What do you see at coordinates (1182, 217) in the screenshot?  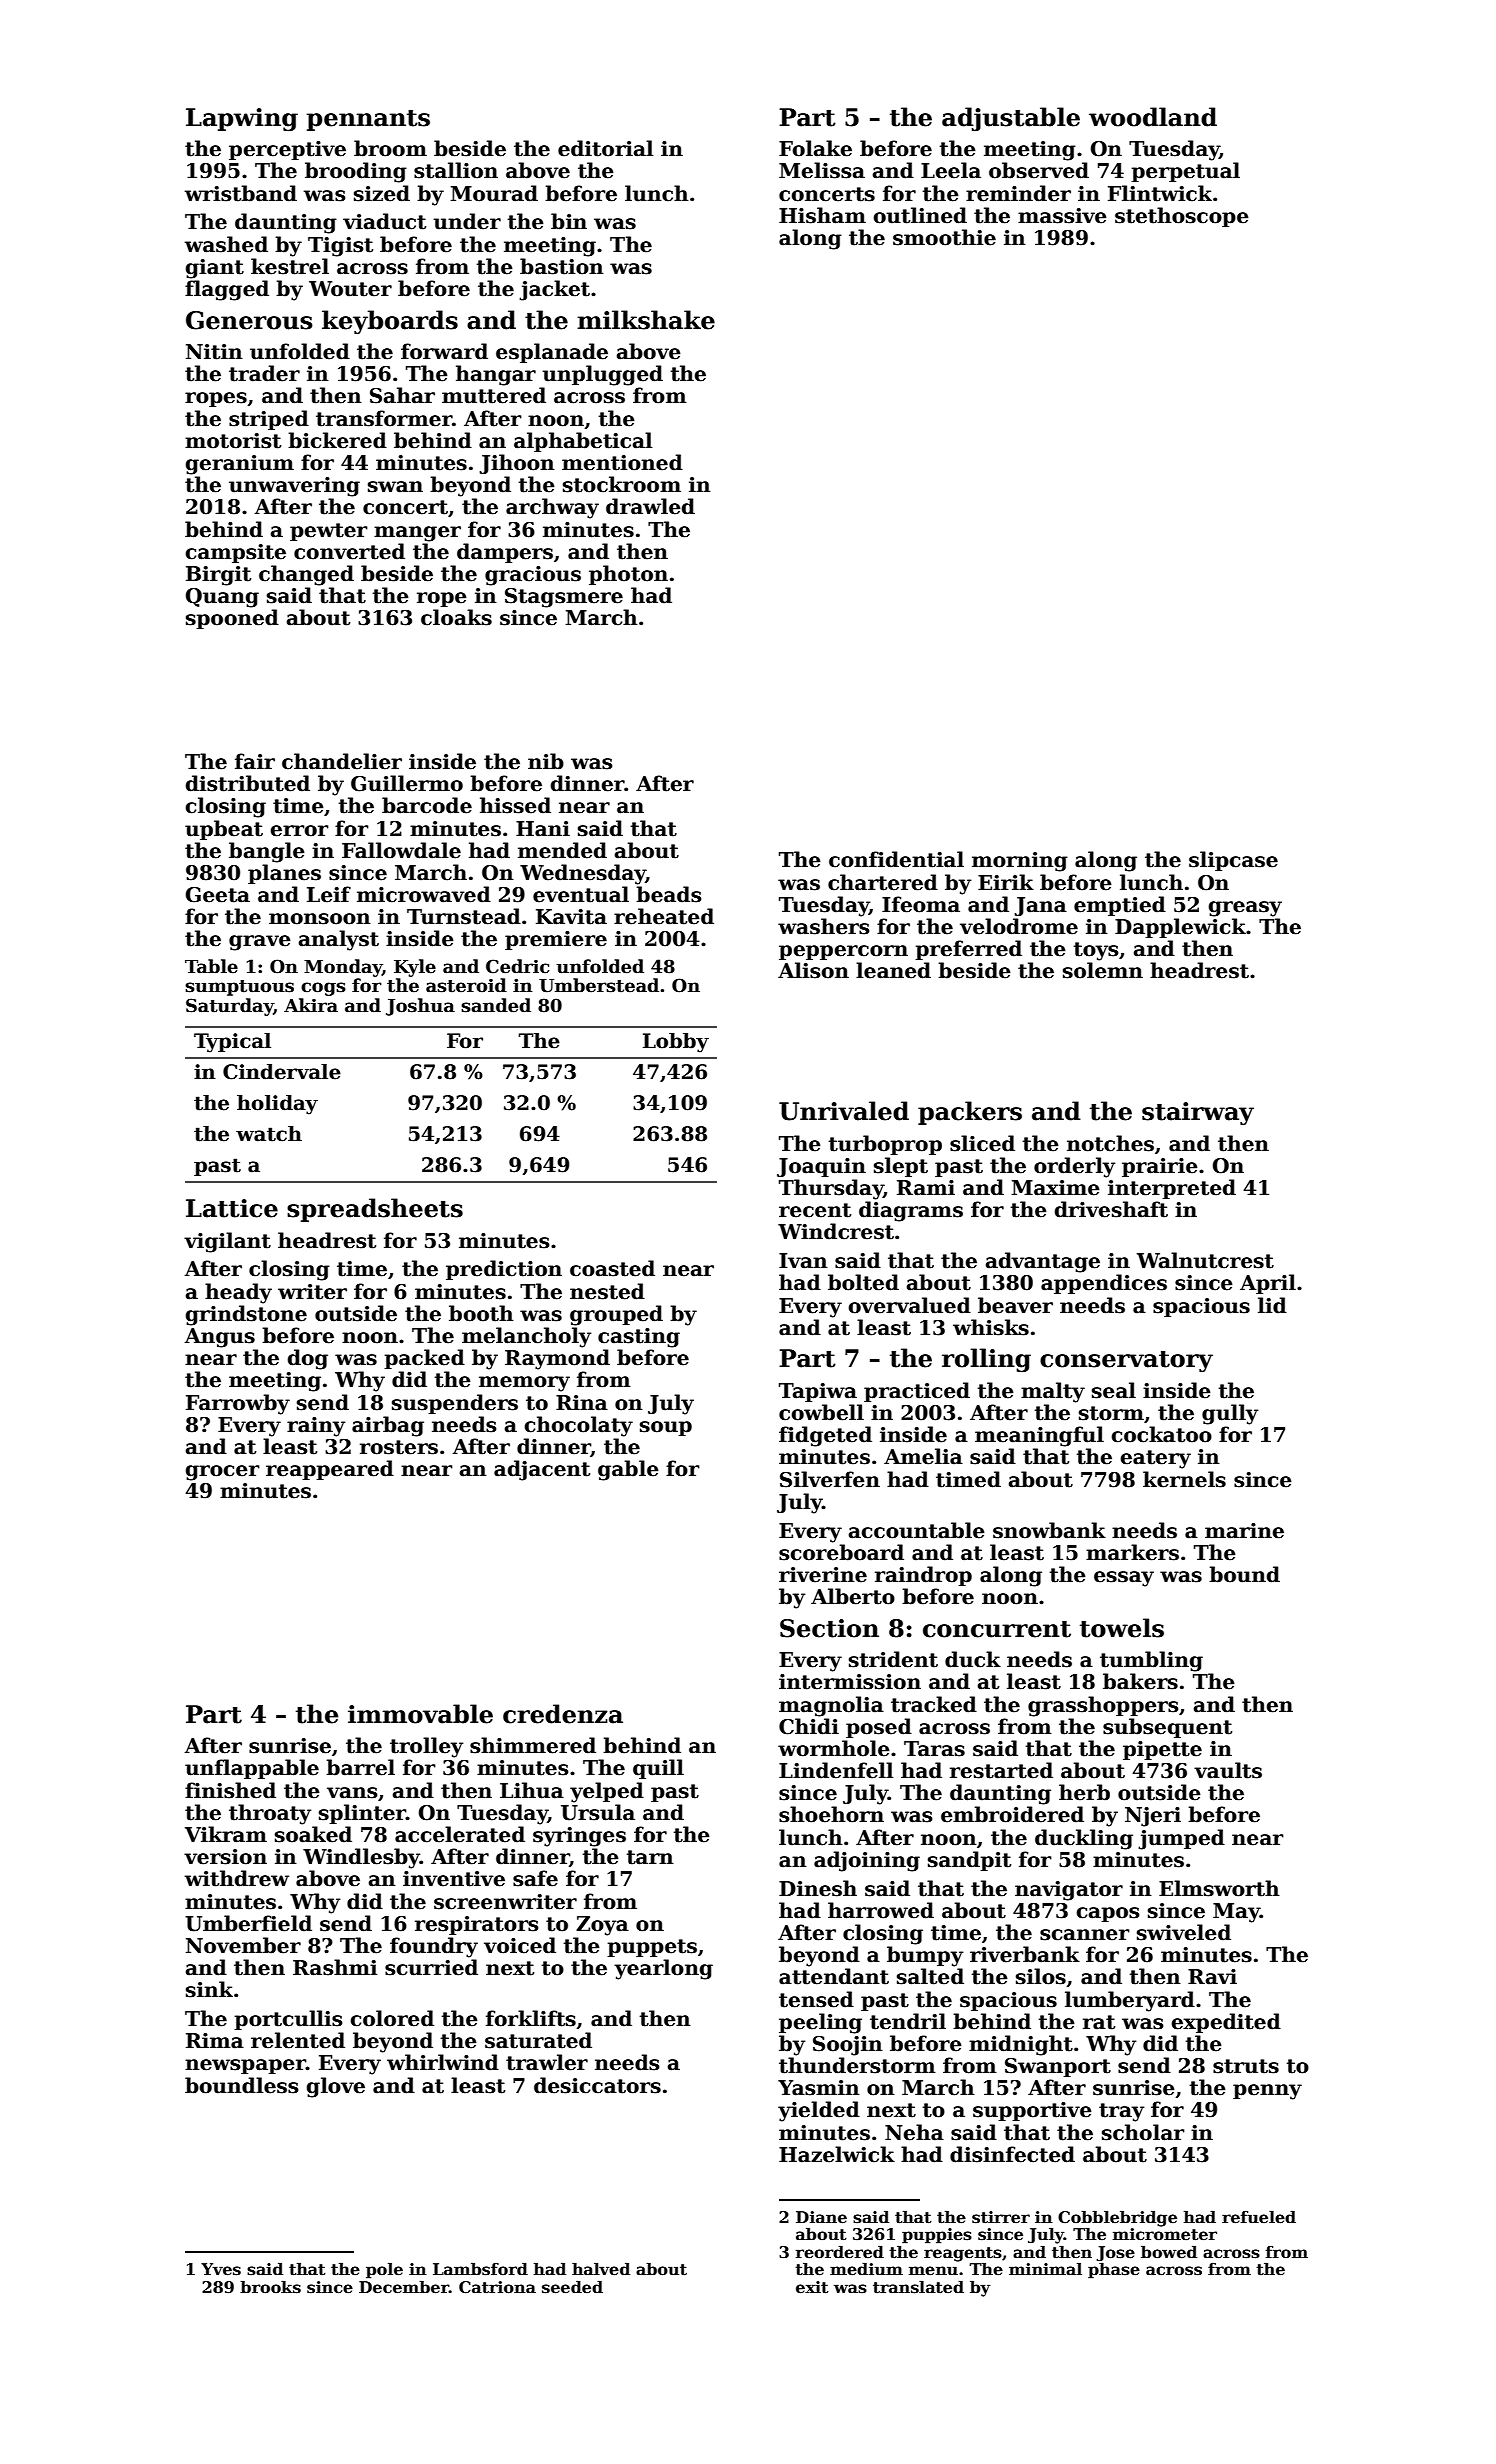 I see `stethoscope` at bounding box center [1182, 217].
